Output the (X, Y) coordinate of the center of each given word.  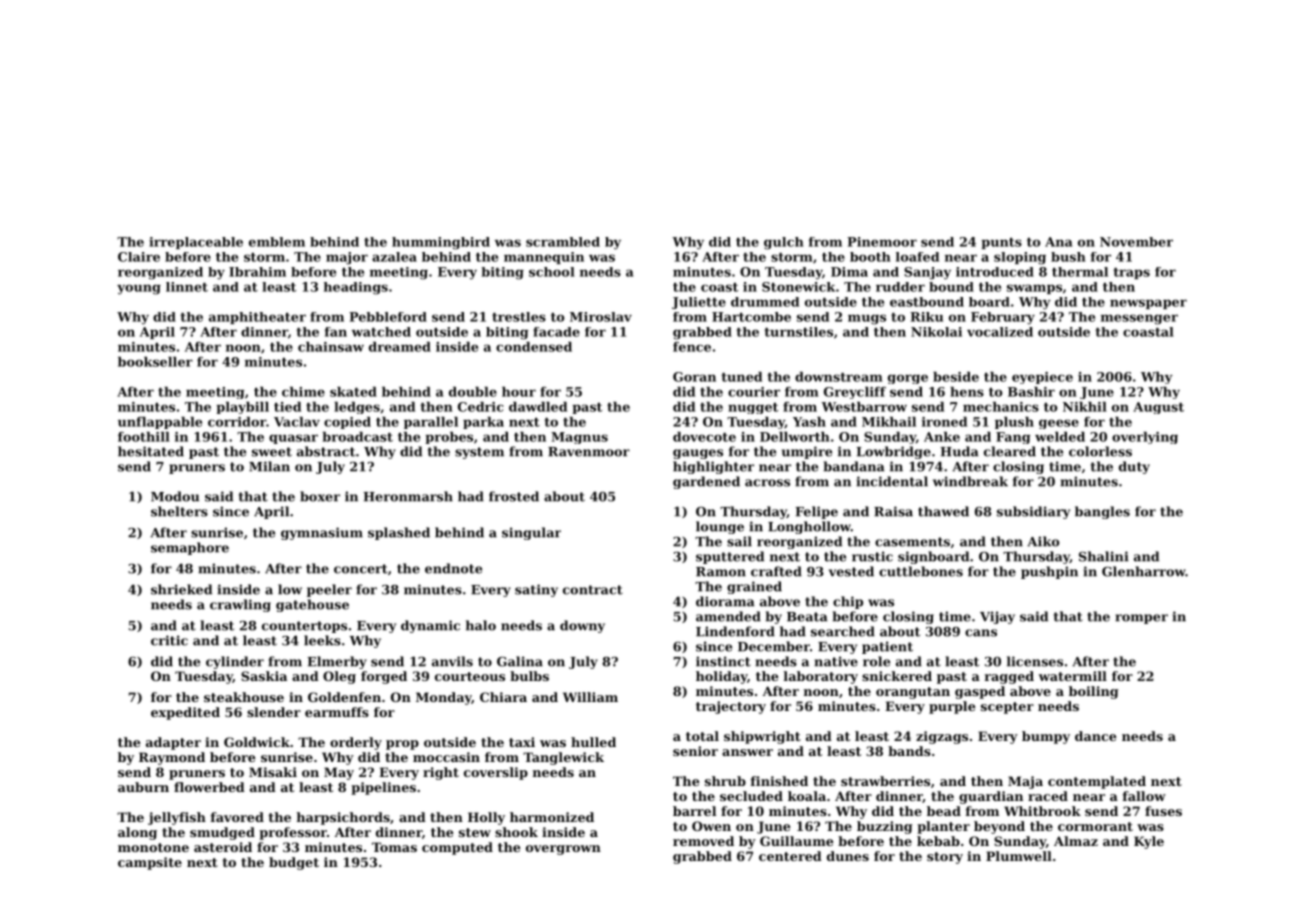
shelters (179, 511)
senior (695, 751)
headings (356, 288)
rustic (872, 556)
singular (531, 533)
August (1158, 408)
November (1136, 242)
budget (294, 863)
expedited (185, 713)
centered (790, 856)
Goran (694, 377)
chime (303, 392)
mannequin (544, 258)
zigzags (942, 737)
